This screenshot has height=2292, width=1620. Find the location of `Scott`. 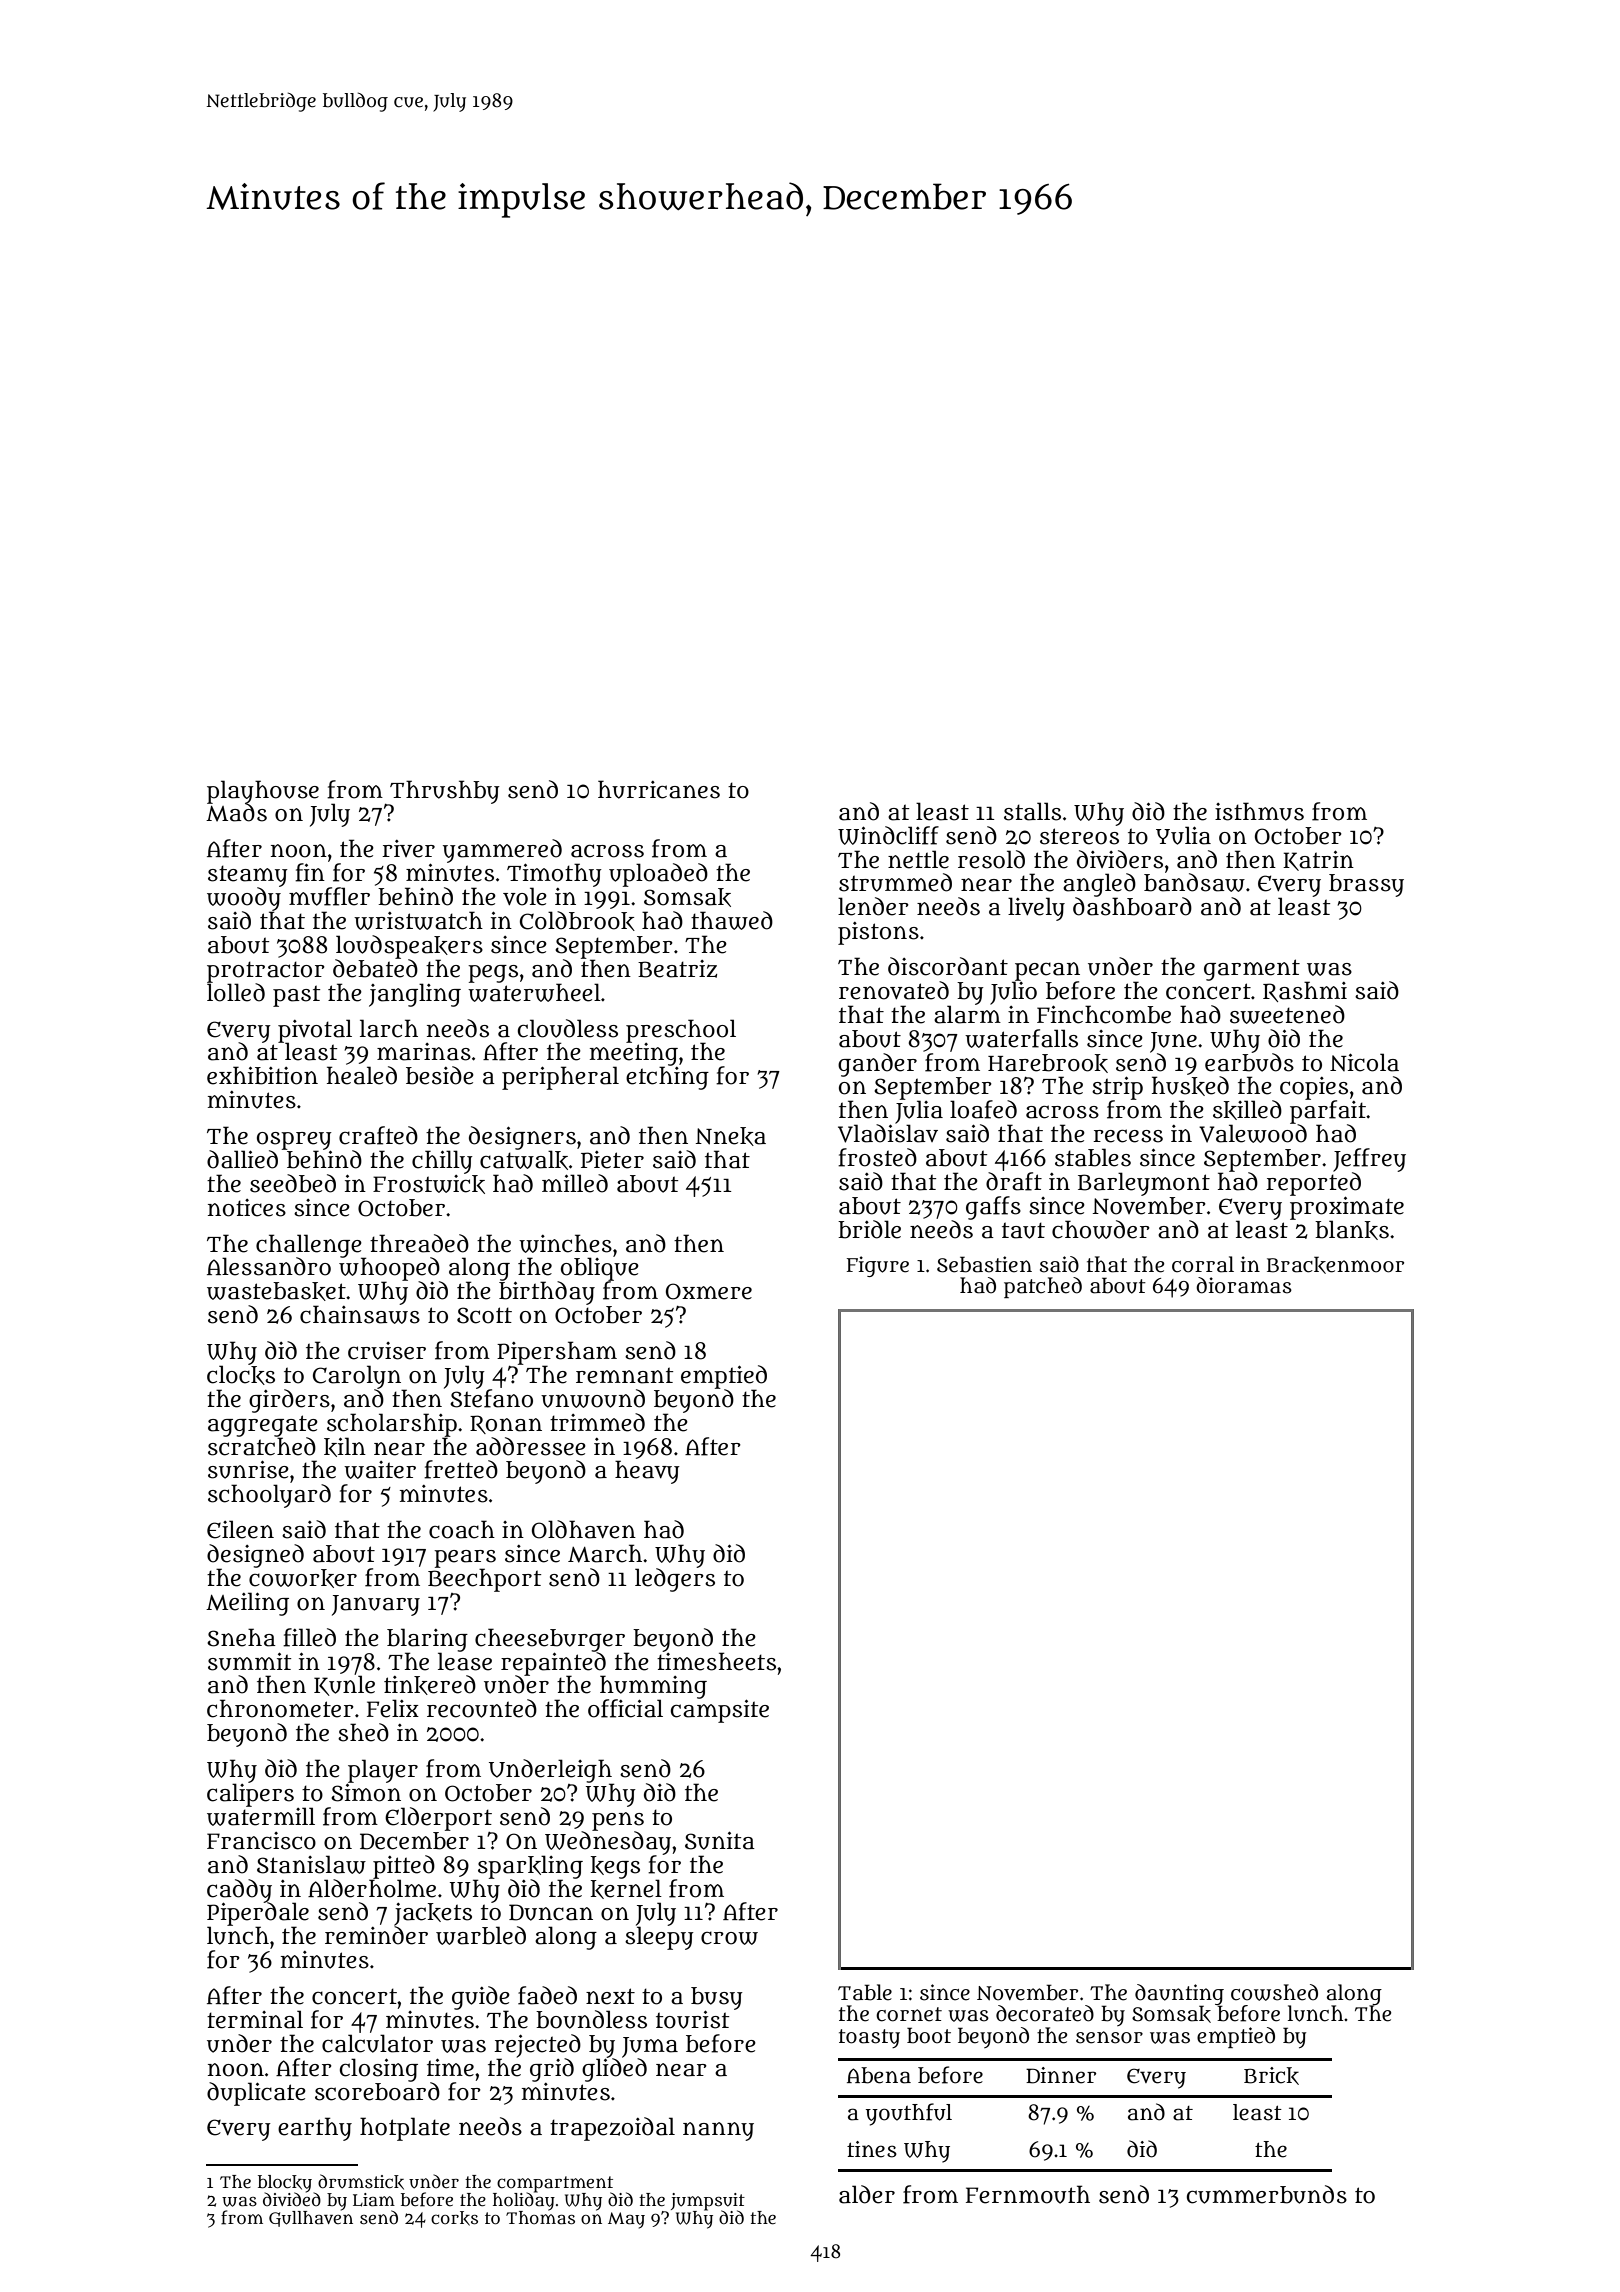

Scott is located at coordinates (484, 1315).
